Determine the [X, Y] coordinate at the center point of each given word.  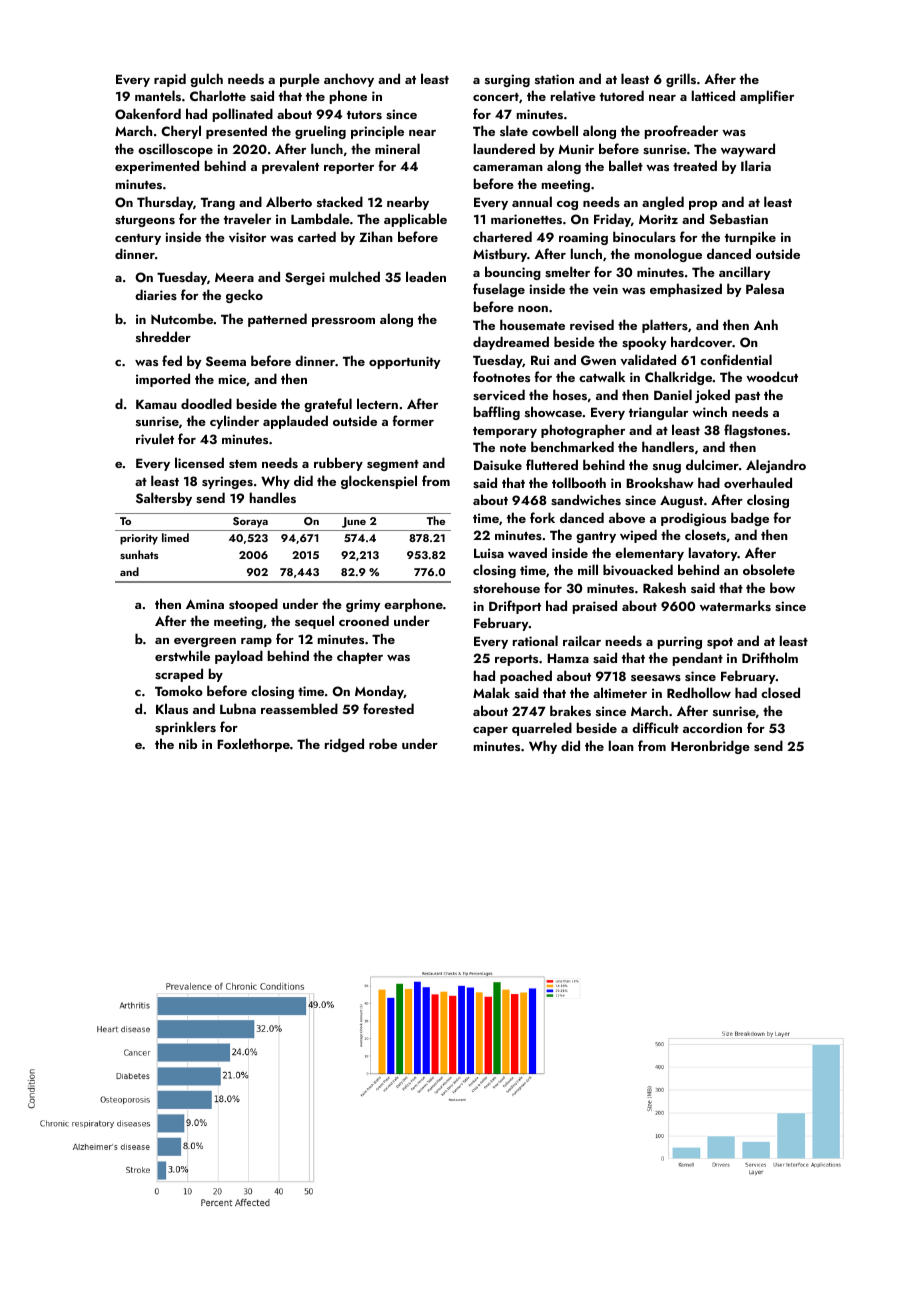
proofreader [681, 132]
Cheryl [181, 132]
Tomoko [179, 690]
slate [514, 130]
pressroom [343, 322]
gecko [244, 296]
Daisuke [498, 464]
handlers [668, 446]
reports [516, 660]
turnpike [750, 238]
